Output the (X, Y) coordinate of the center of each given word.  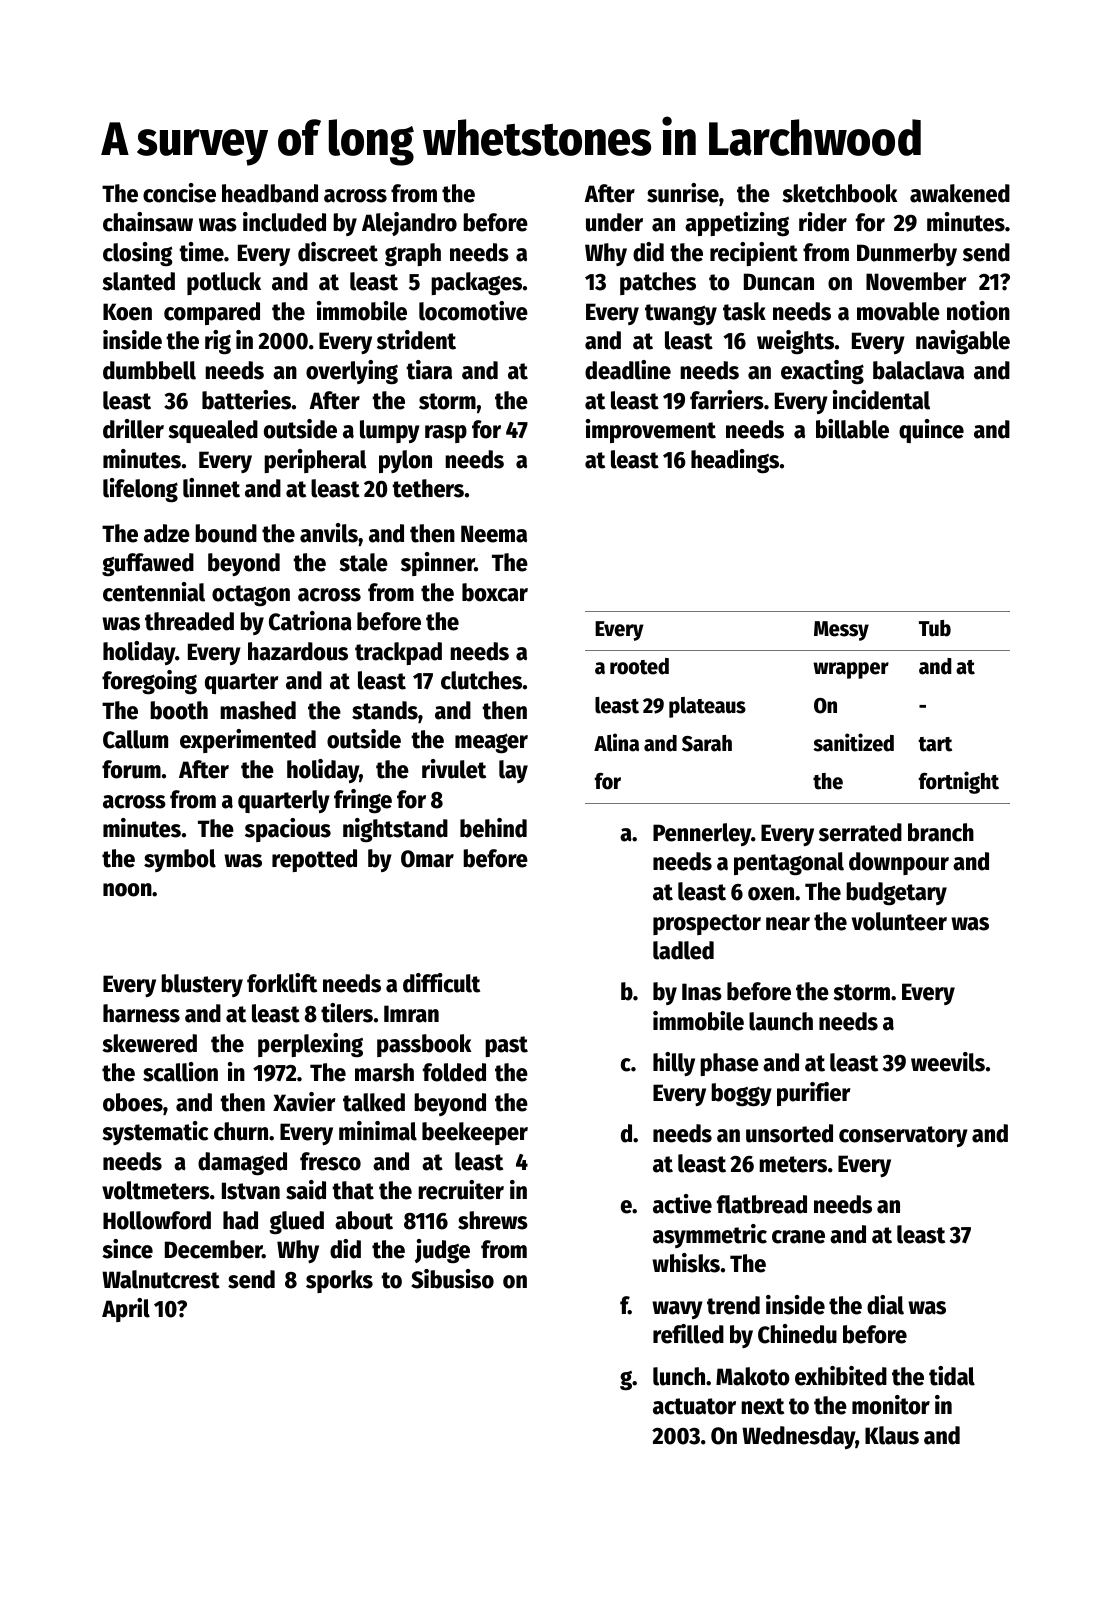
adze (167, 533)
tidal (952, 1376)
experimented (248, 741)
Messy (841, 631)
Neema (494, 534)
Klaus (892, 1435)
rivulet (454, 769)
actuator (694, 1406)
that (353, 1190)
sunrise (683, 193)
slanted (138, 281)
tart (935, 744)
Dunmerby (907, 254)
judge (442, 1251)
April (126, 1310)
